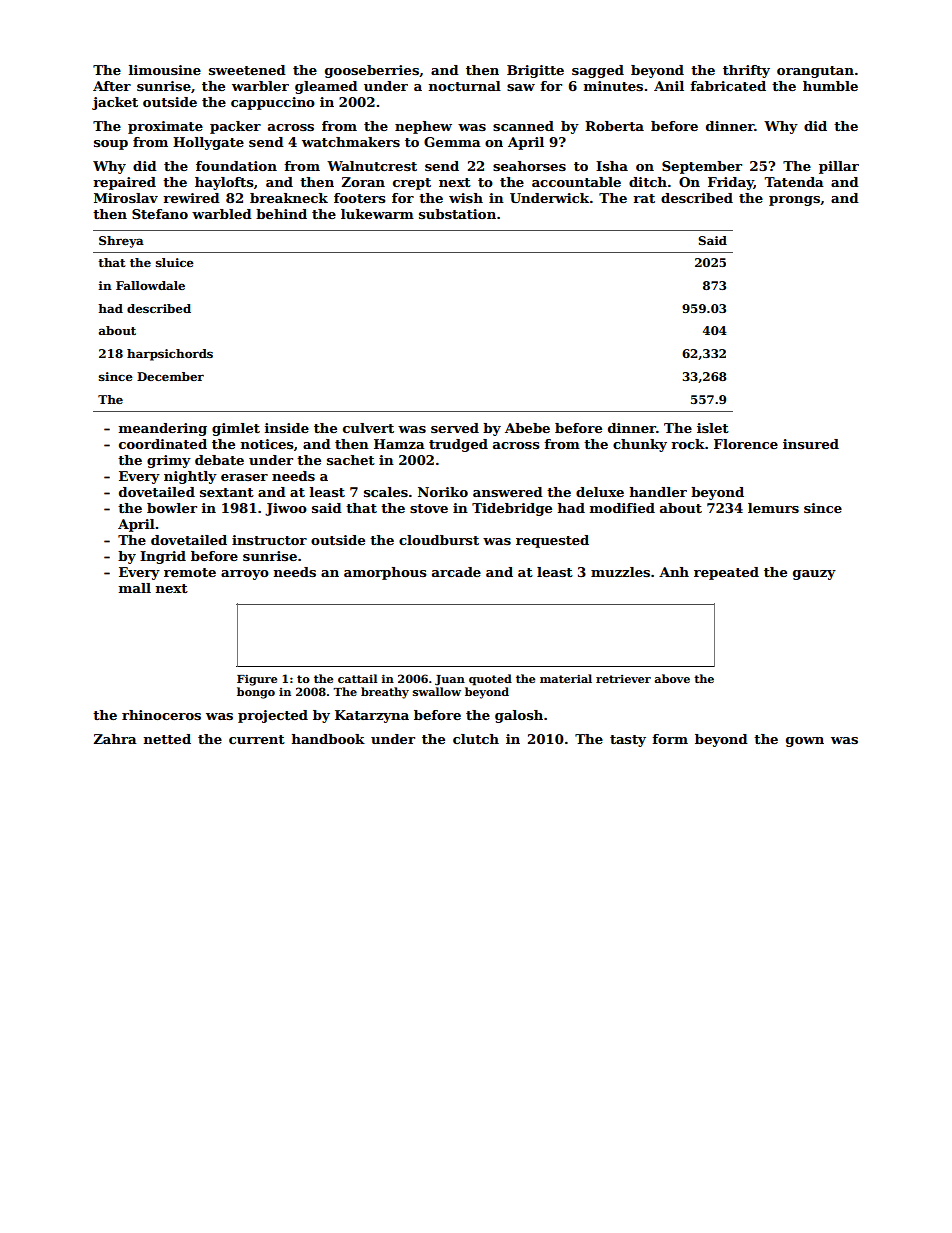 The image size is (952, 1233). I want to click on muzzles, so click(620, 572).
